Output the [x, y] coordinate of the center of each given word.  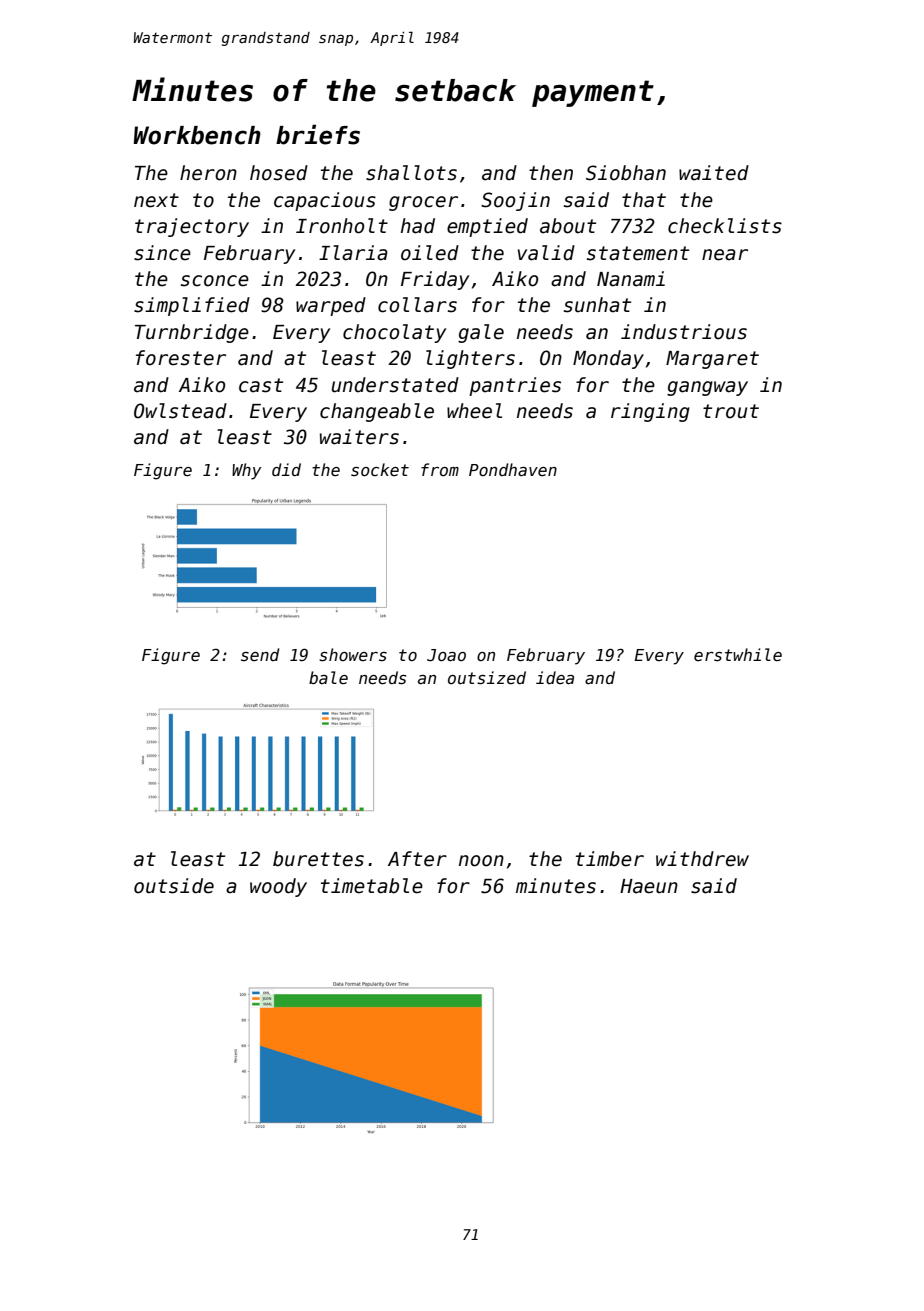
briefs [318, 134]
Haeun [649, 886]
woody [278, 887]
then [551, 173]
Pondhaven [513, 469]
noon [481, 861]
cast [261, 385]
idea [555, 677]
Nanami [631, 279]
